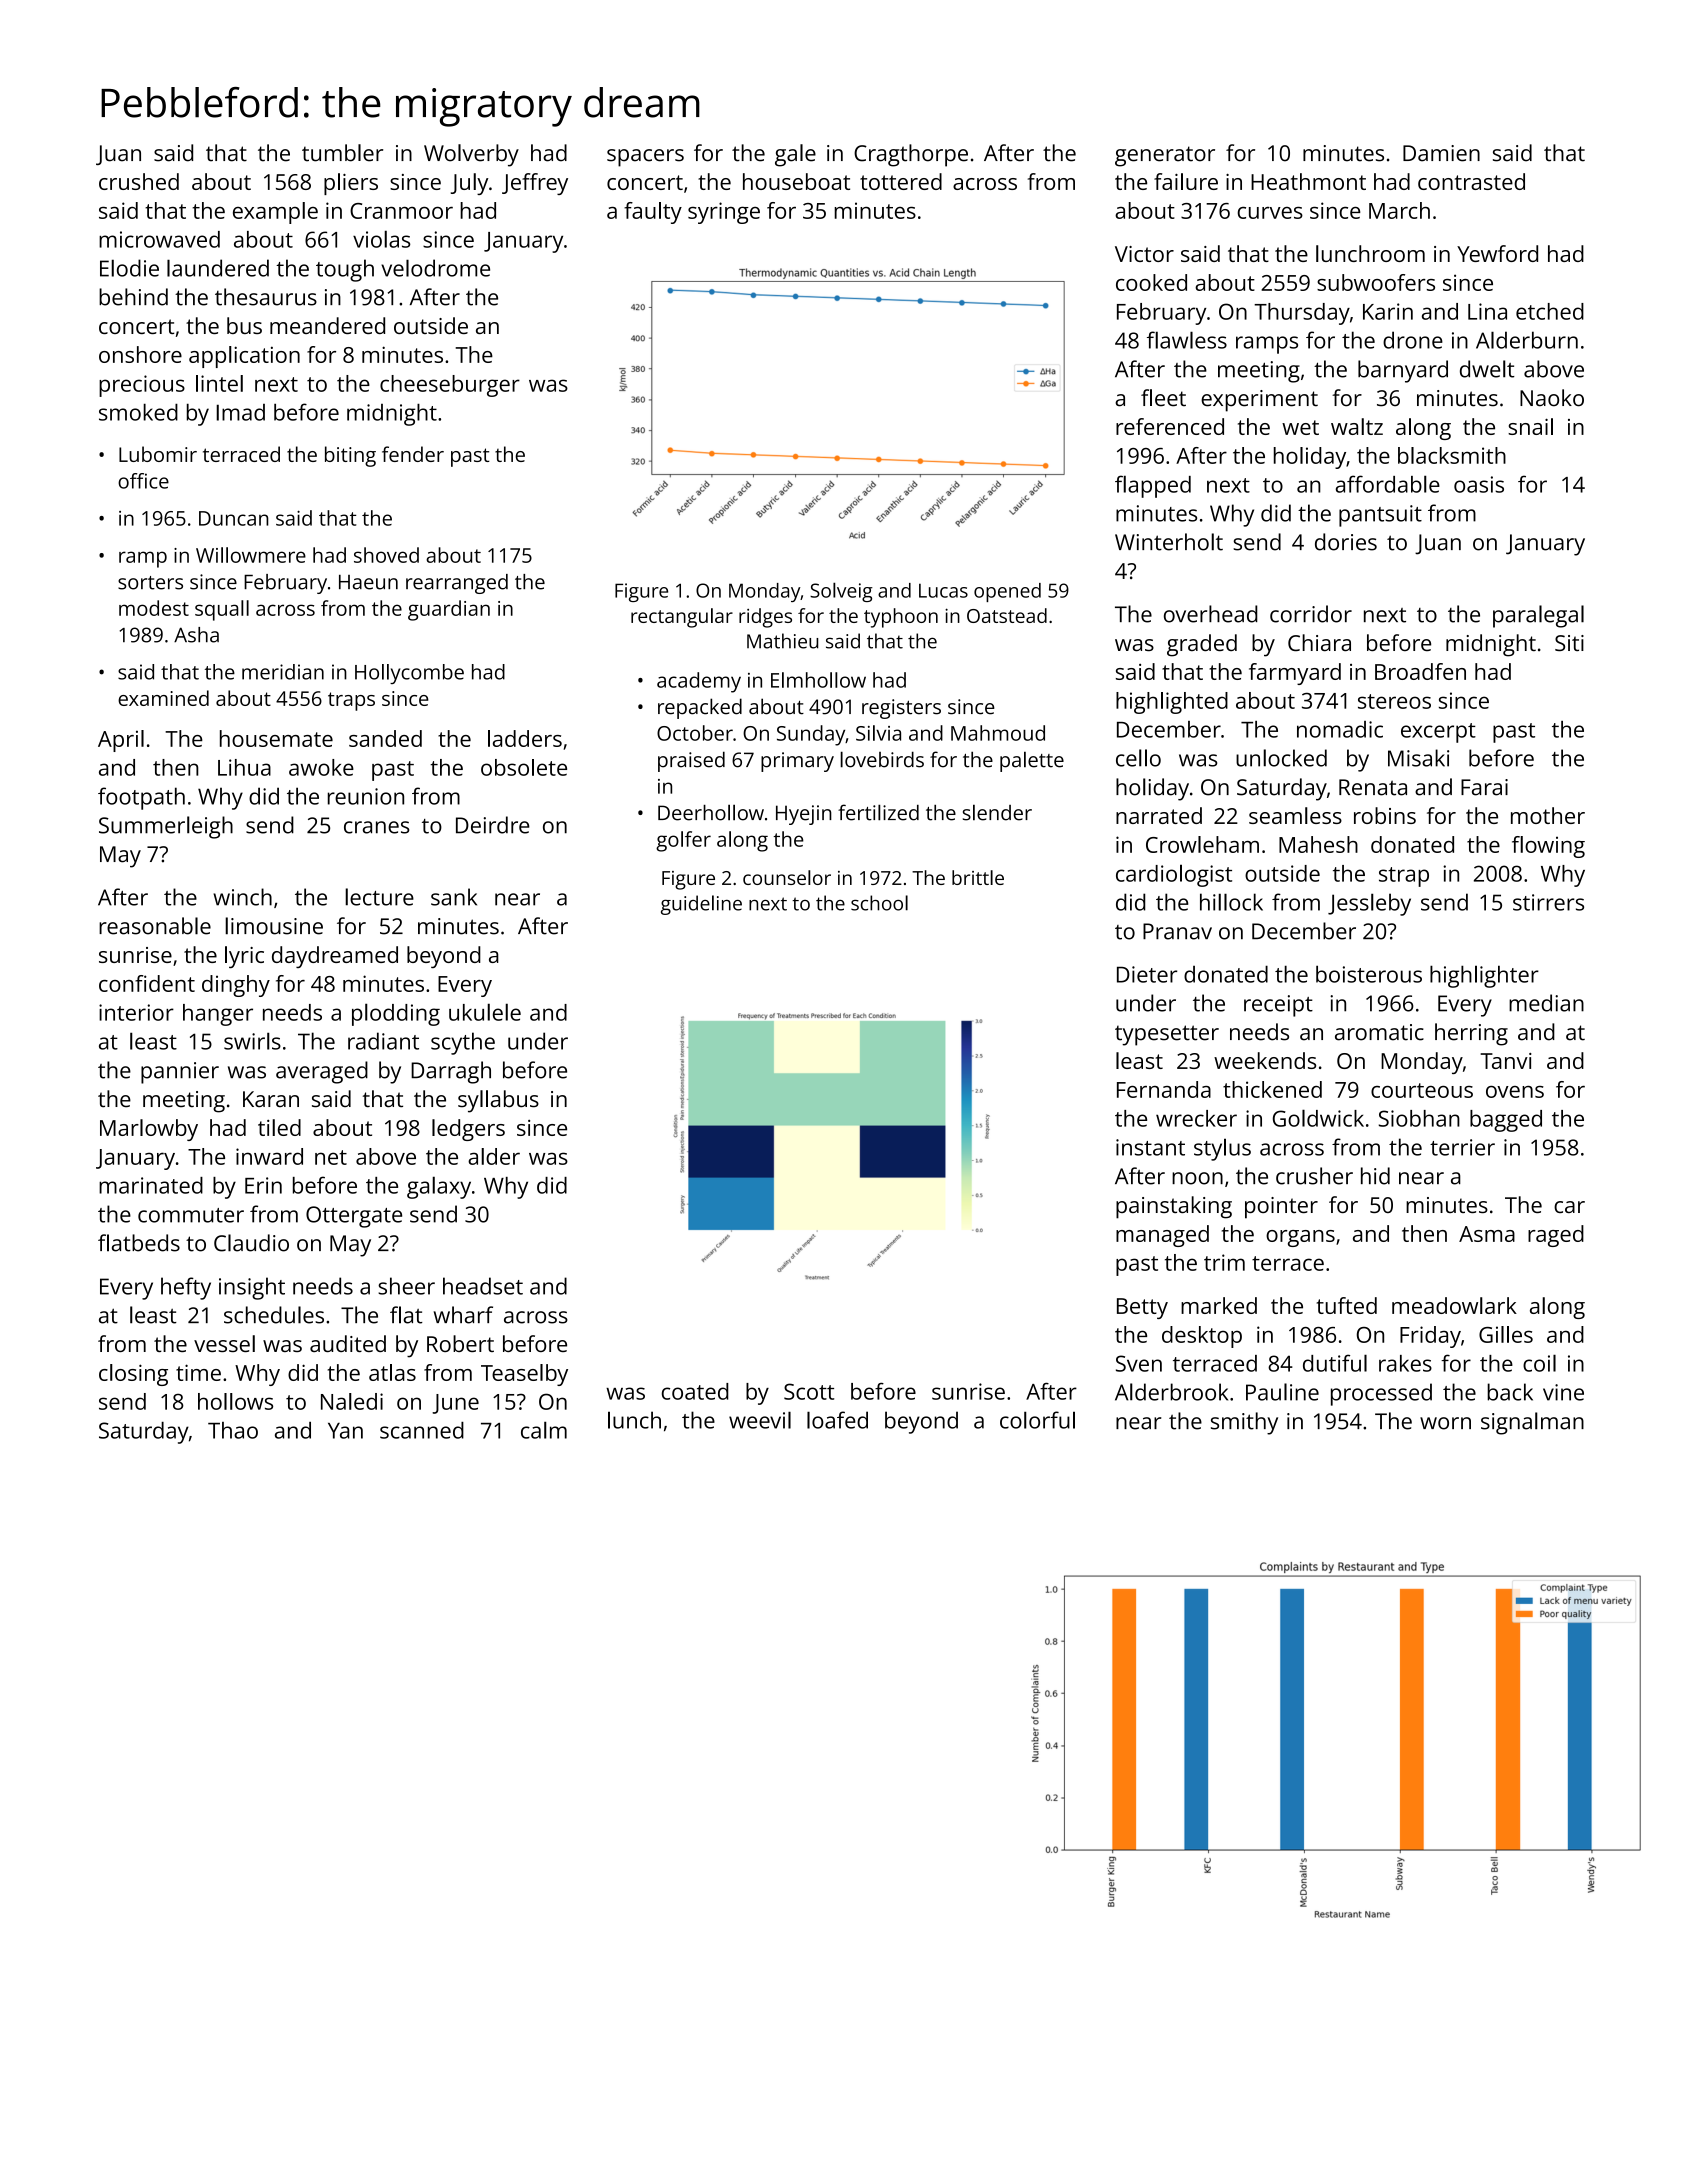  I want to click on hefty, so click(186, 1288).
